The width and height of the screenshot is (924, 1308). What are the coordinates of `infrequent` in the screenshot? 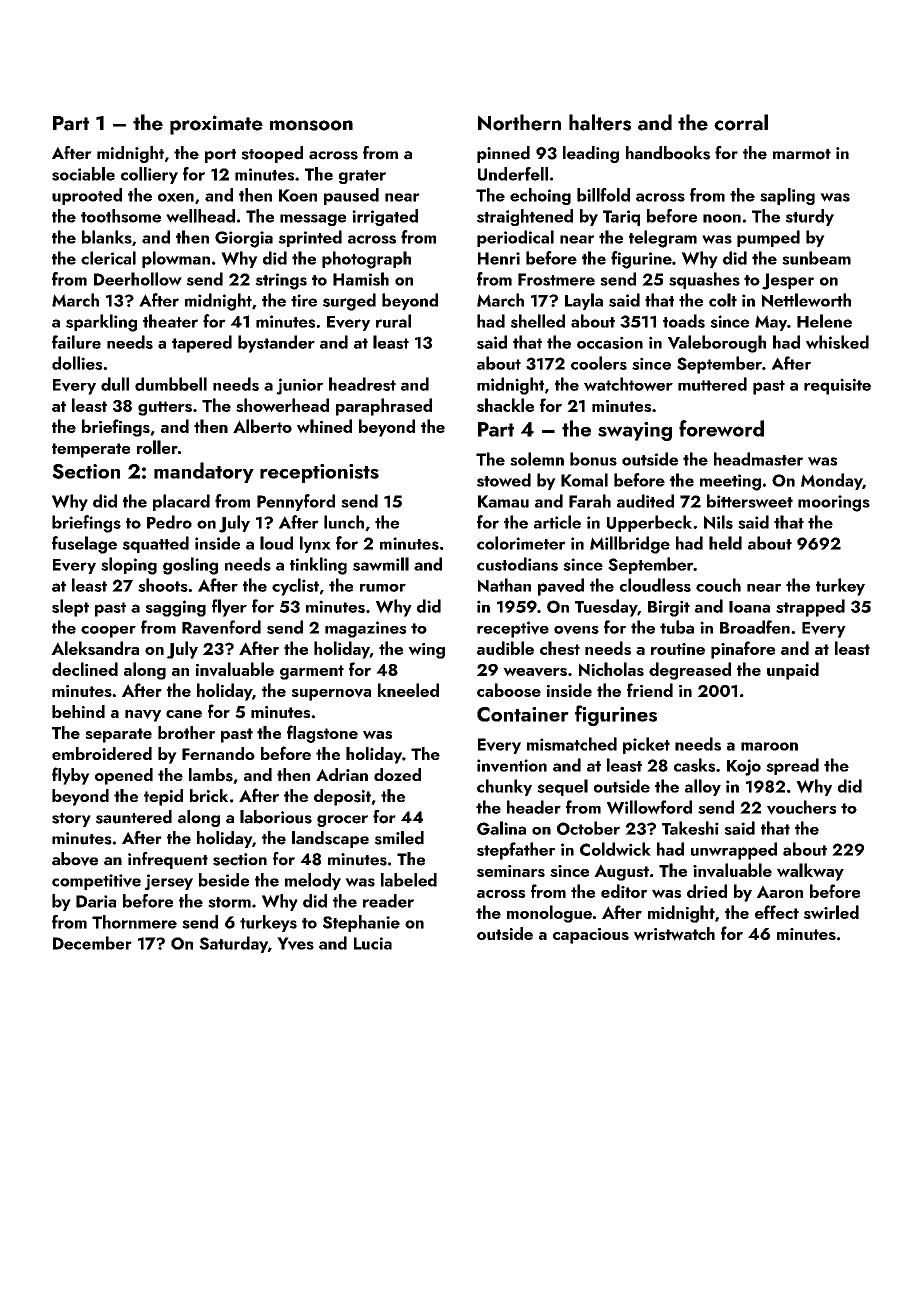 It's located at (168, 860).
